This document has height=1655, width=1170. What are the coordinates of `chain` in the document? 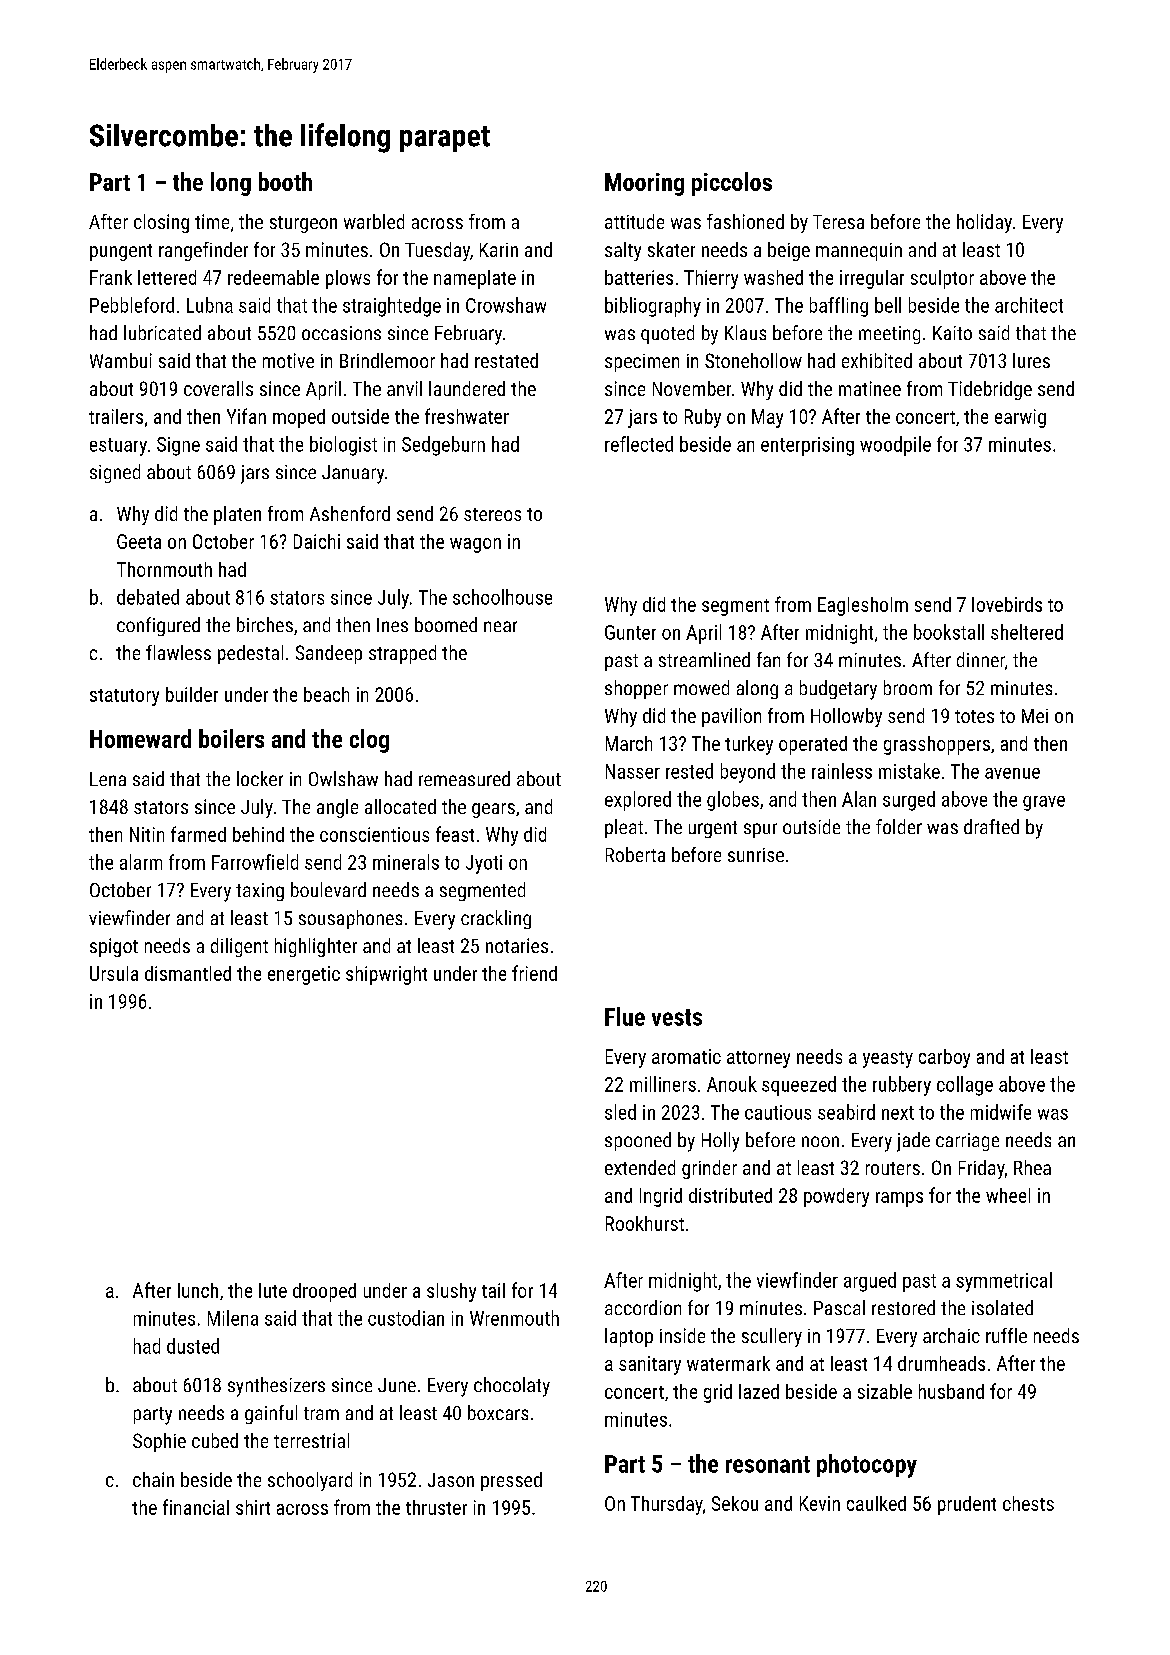 It's located at (153, 1479).
